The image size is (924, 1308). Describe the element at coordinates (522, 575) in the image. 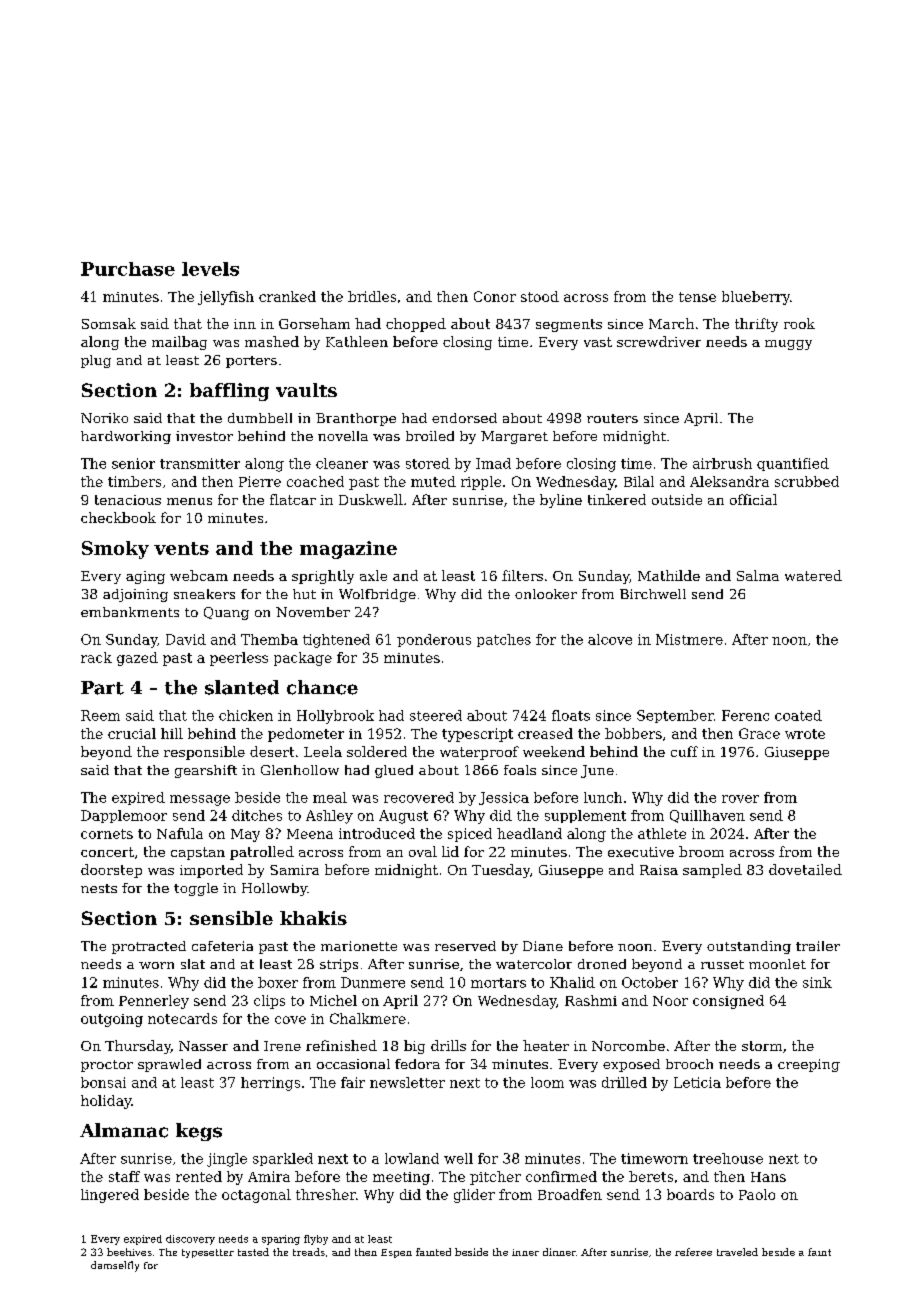

I see `filters` at that location.
